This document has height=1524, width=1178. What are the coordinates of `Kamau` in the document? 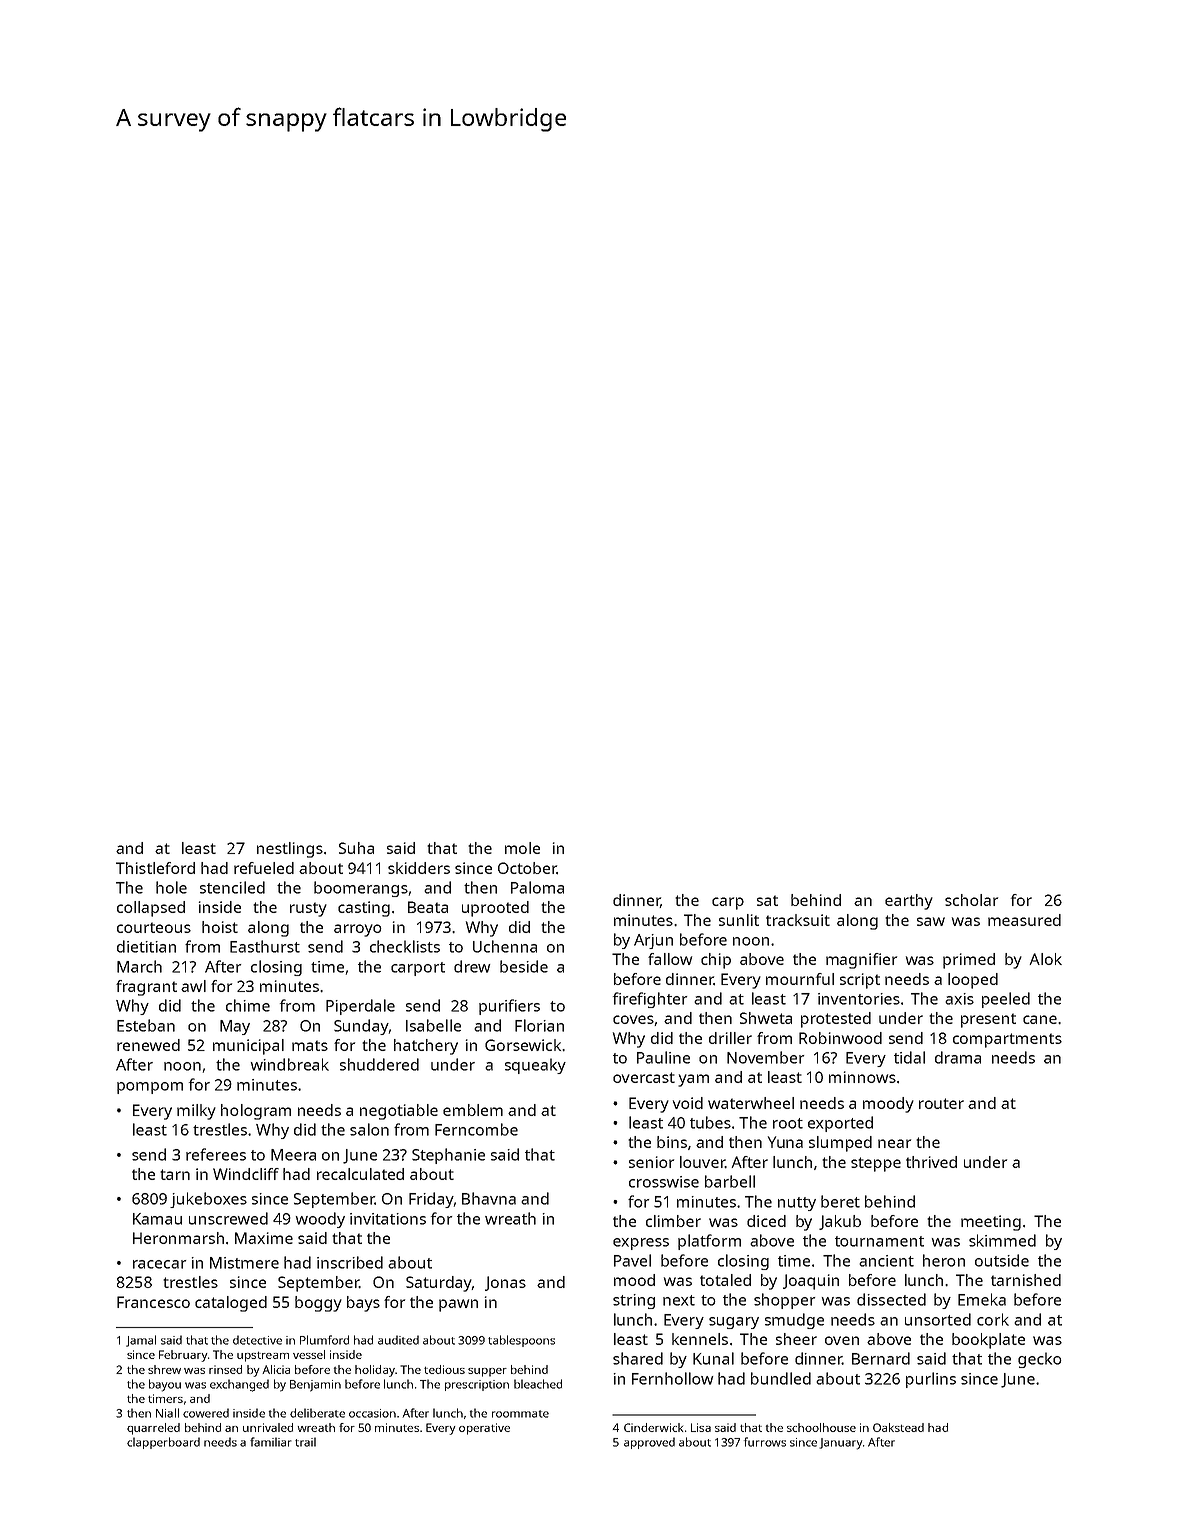 It's located at (157, 1219).
